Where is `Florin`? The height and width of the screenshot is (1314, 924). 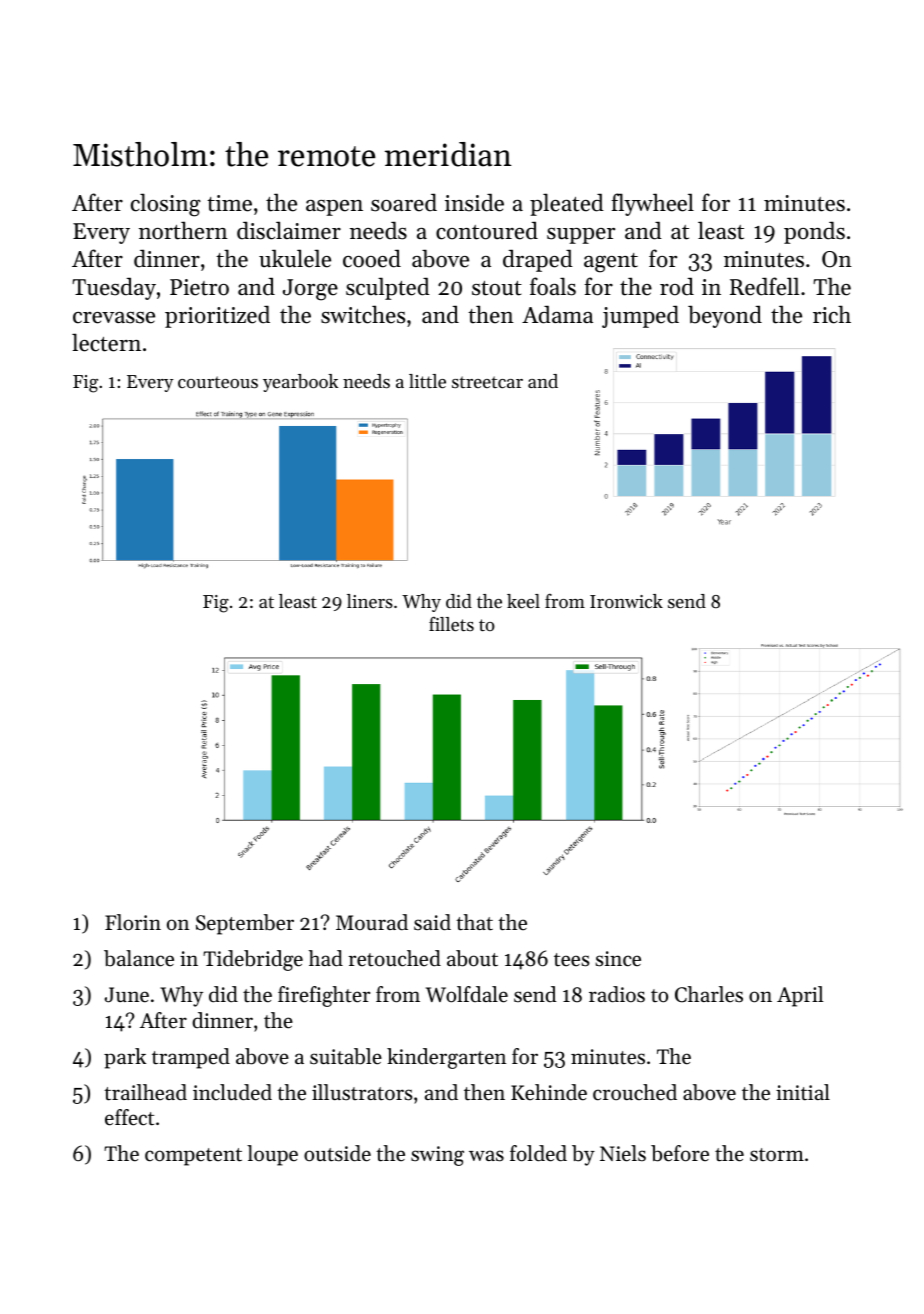 Florin is located at coordinates (133, 922).
